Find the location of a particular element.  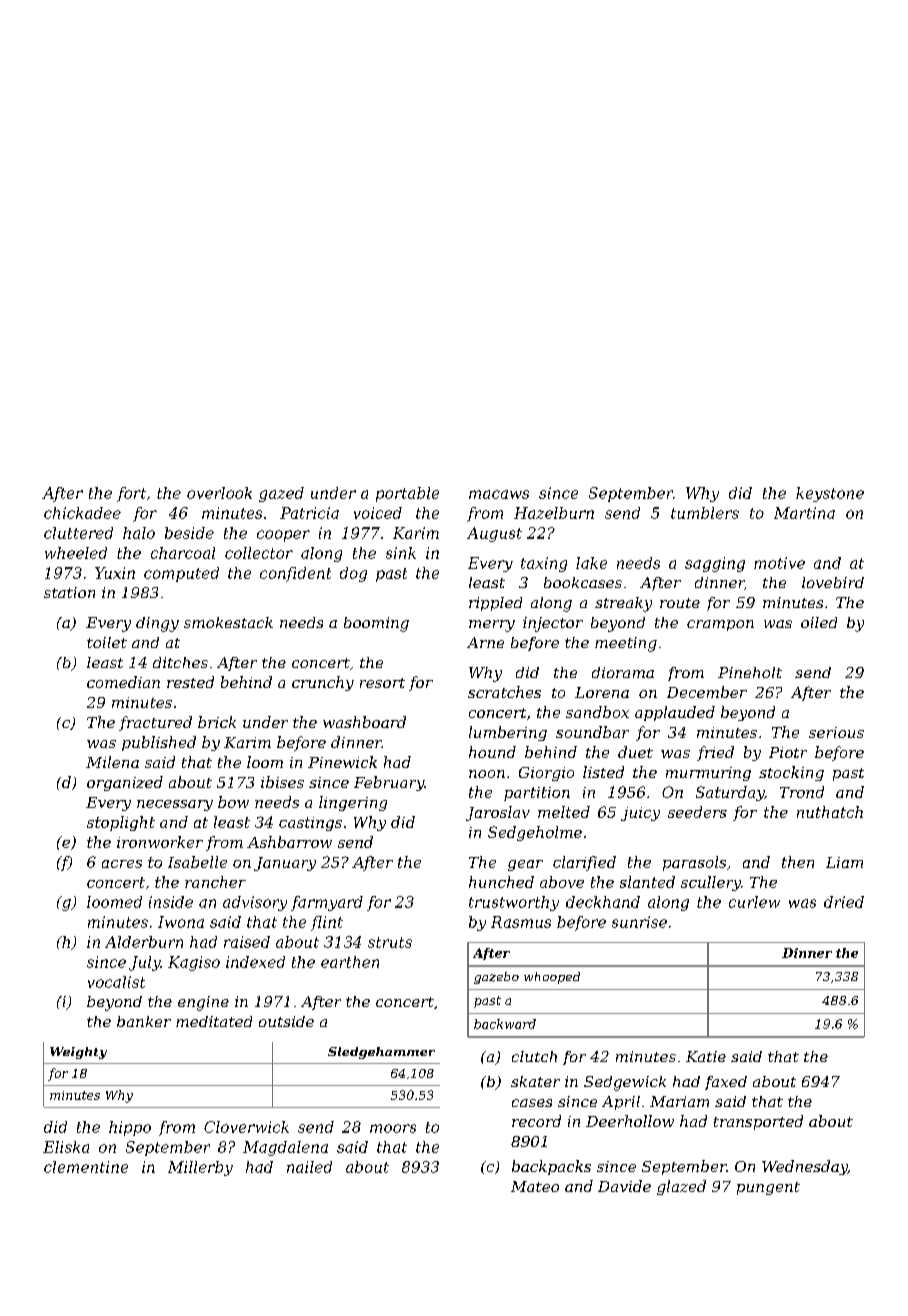

struts is located at coordinates (390, 942).
